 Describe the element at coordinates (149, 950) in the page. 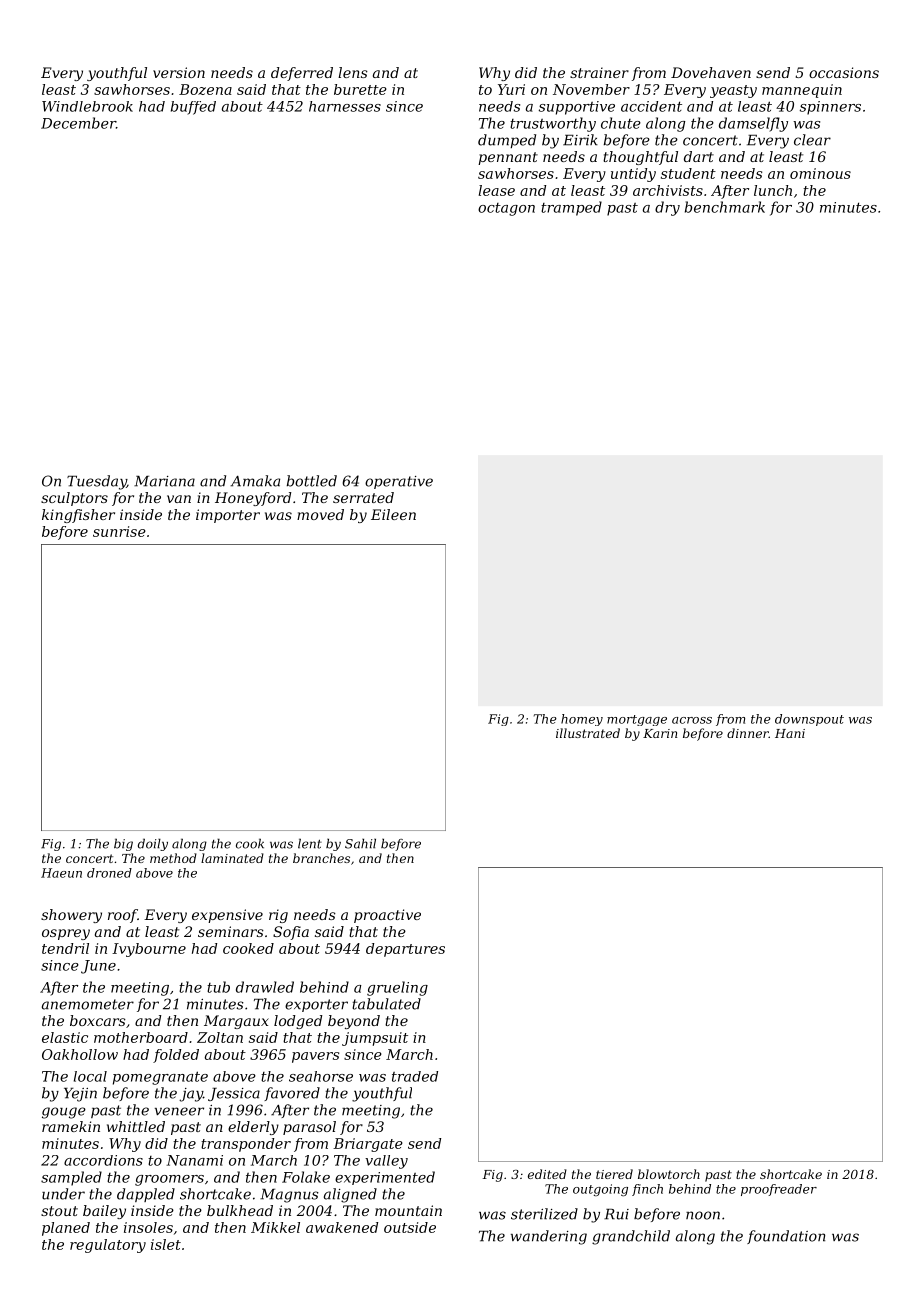

I see `Ivybourne` at that location.
